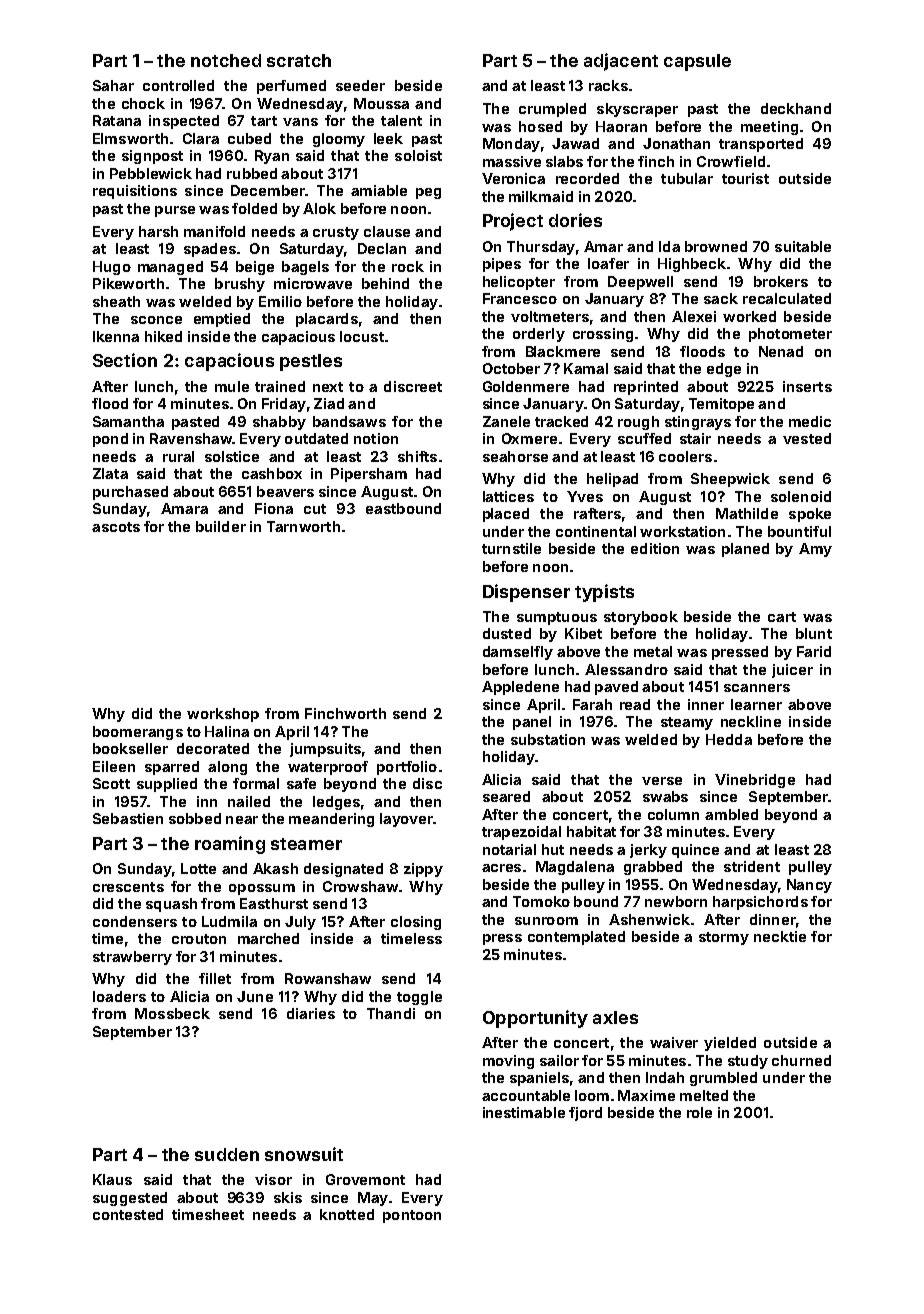  What do you see at coordinates (721, 298) in the document?
I see `sack` at bounding box center [721, 298].
